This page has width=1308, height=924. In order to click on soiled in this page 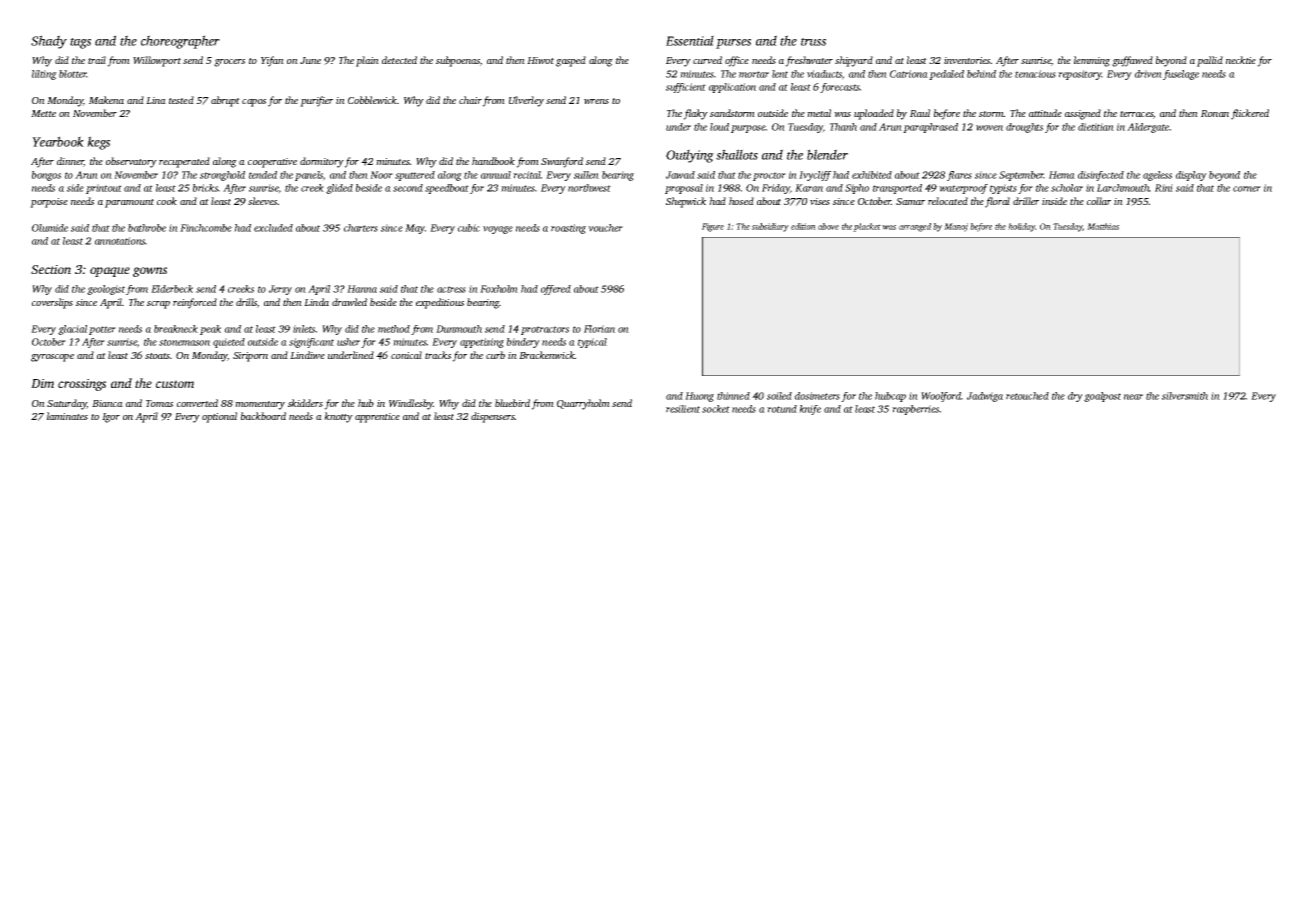, I will do `click(779, 396)`.
